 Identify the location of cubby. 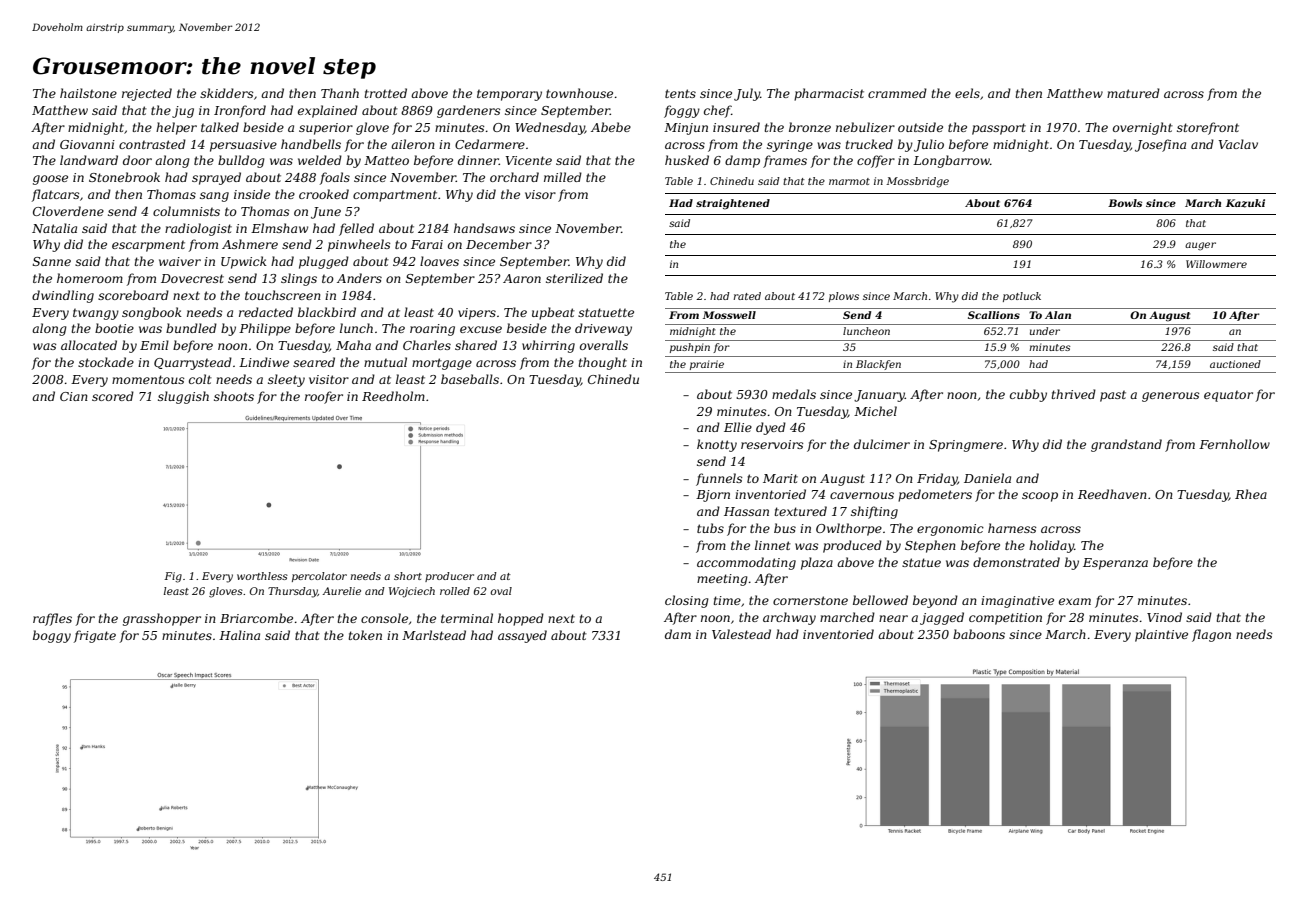
(1028, 395).
